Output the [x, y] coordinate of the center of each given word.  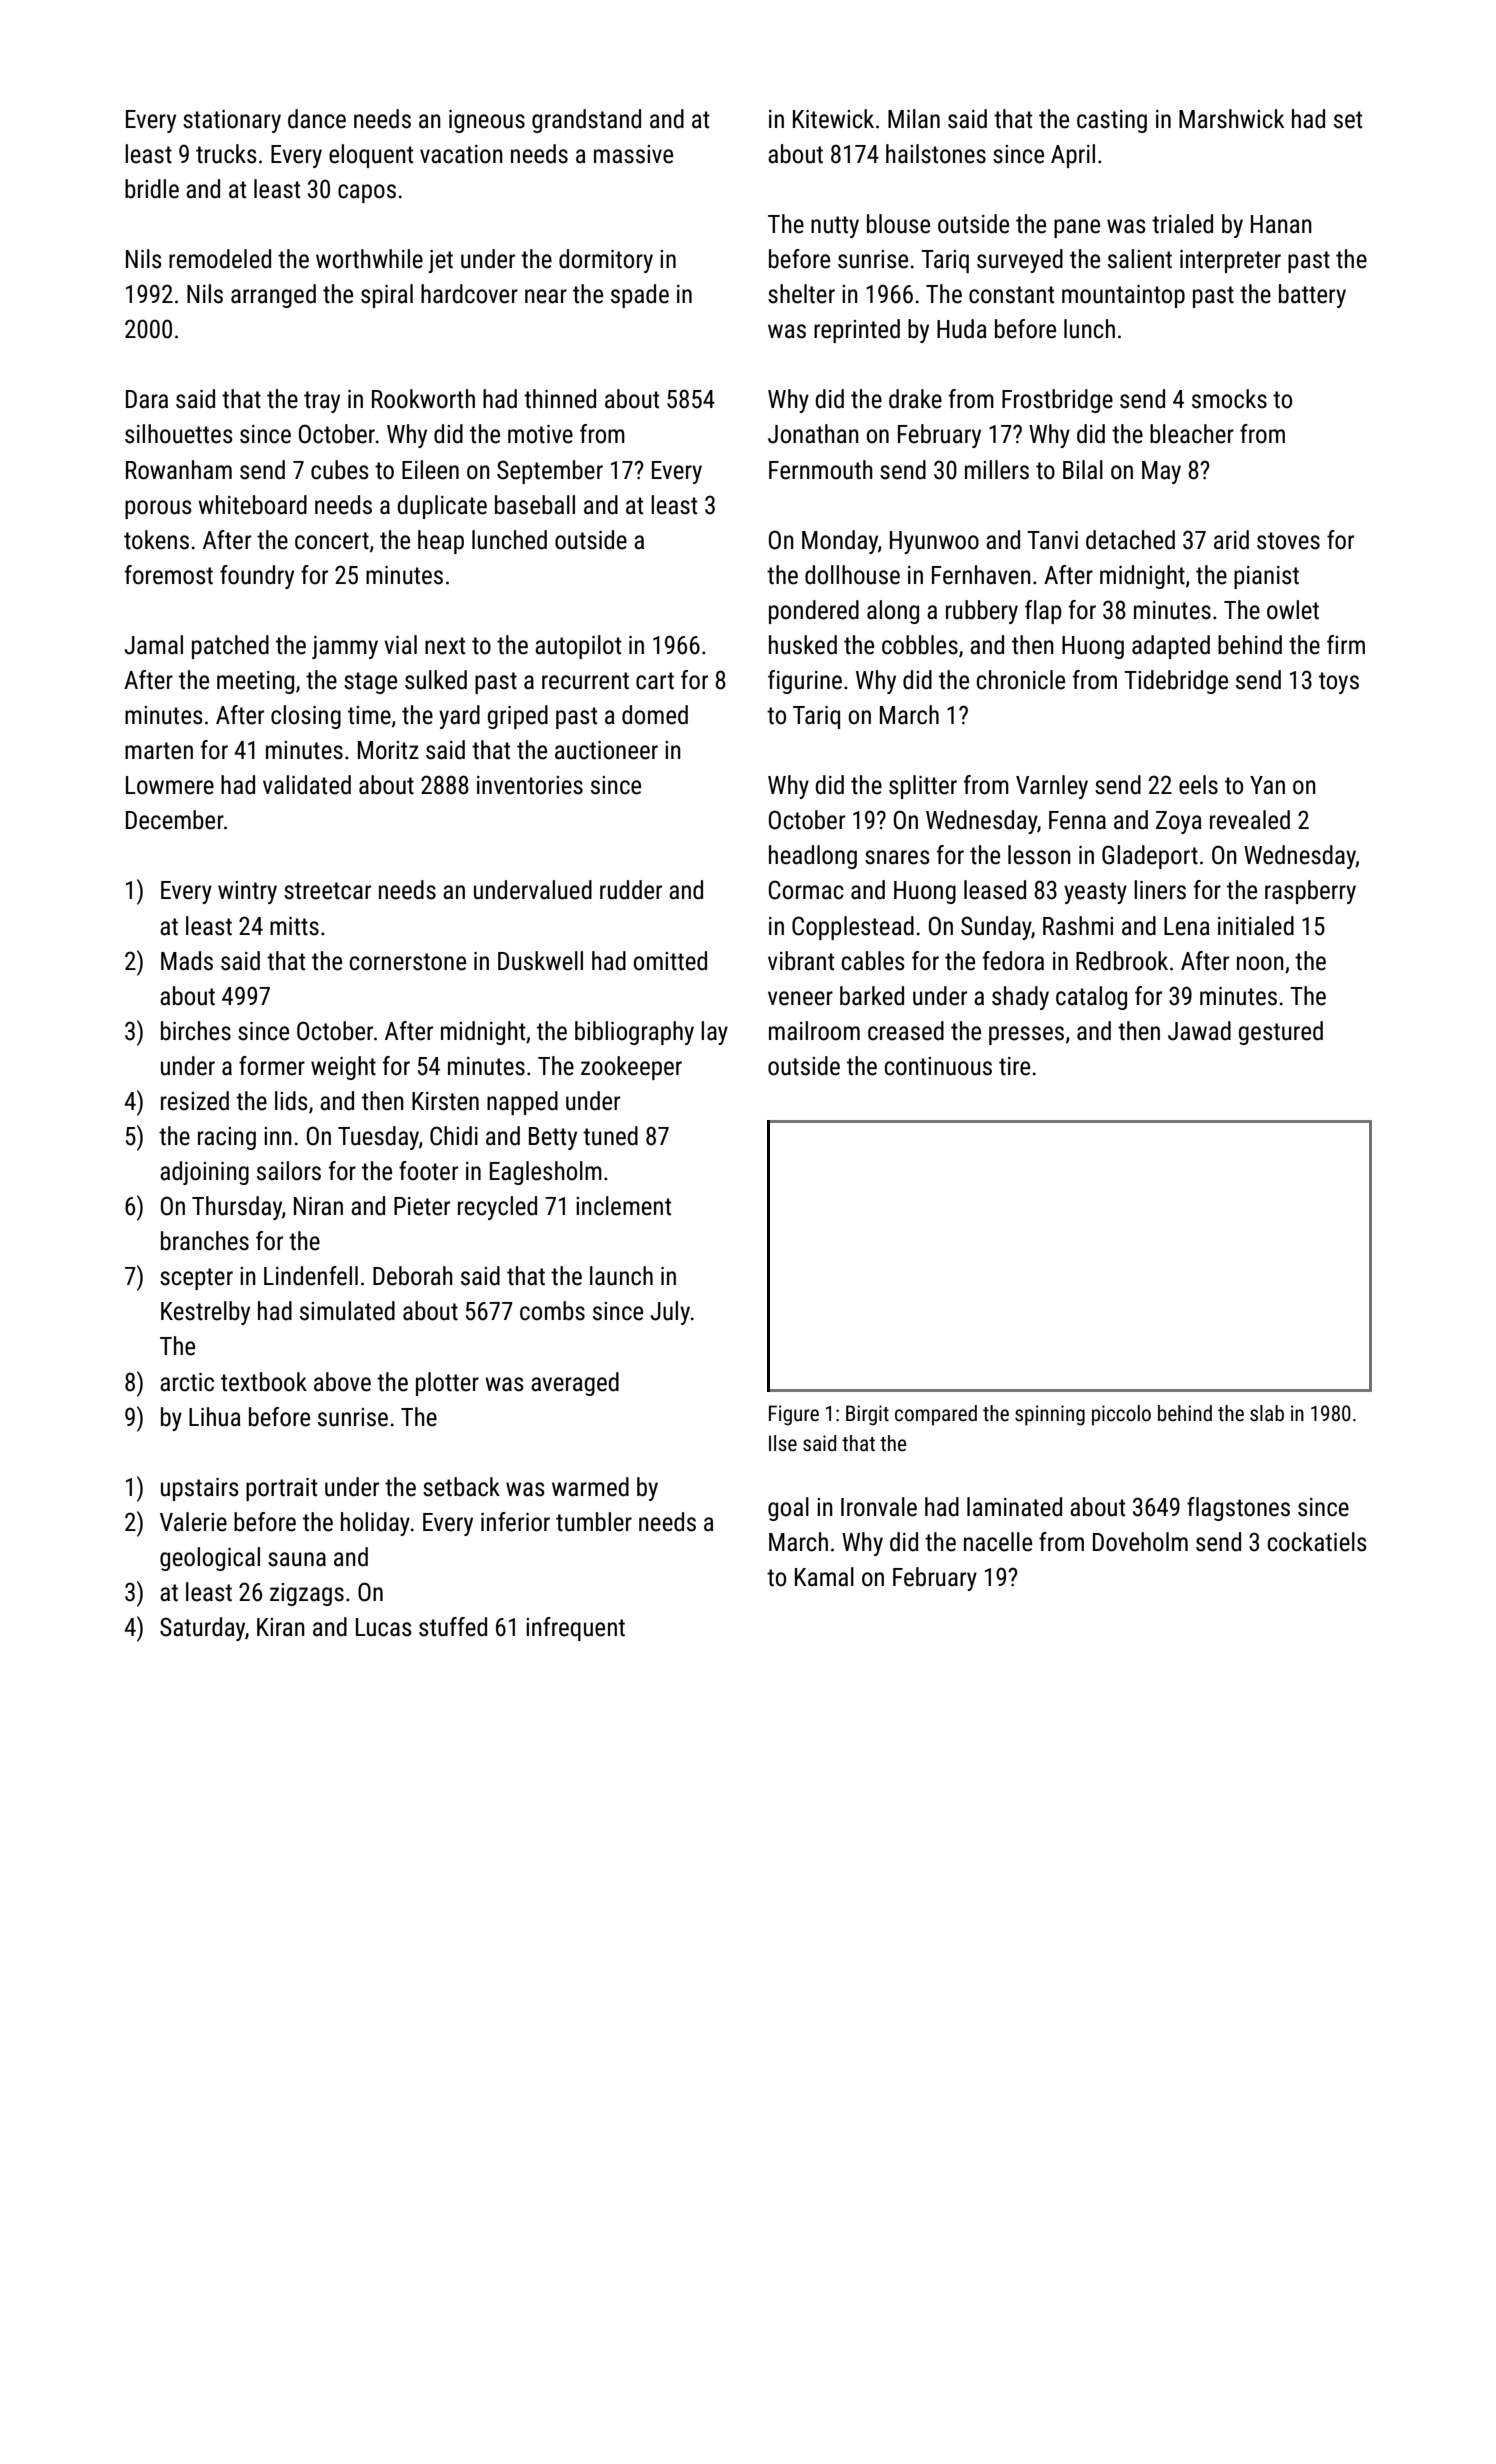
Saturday [202, 1629]
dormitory [606, 261]
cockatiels [1317, 1542]
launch [621, 1276]
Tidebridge [1176, 682]
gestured [1281, 1033]
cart [655, 681]
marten [159, 751]
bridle [152, 189]
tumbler [594, 1522]
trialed [1182, 224]
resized [195, 1101]
